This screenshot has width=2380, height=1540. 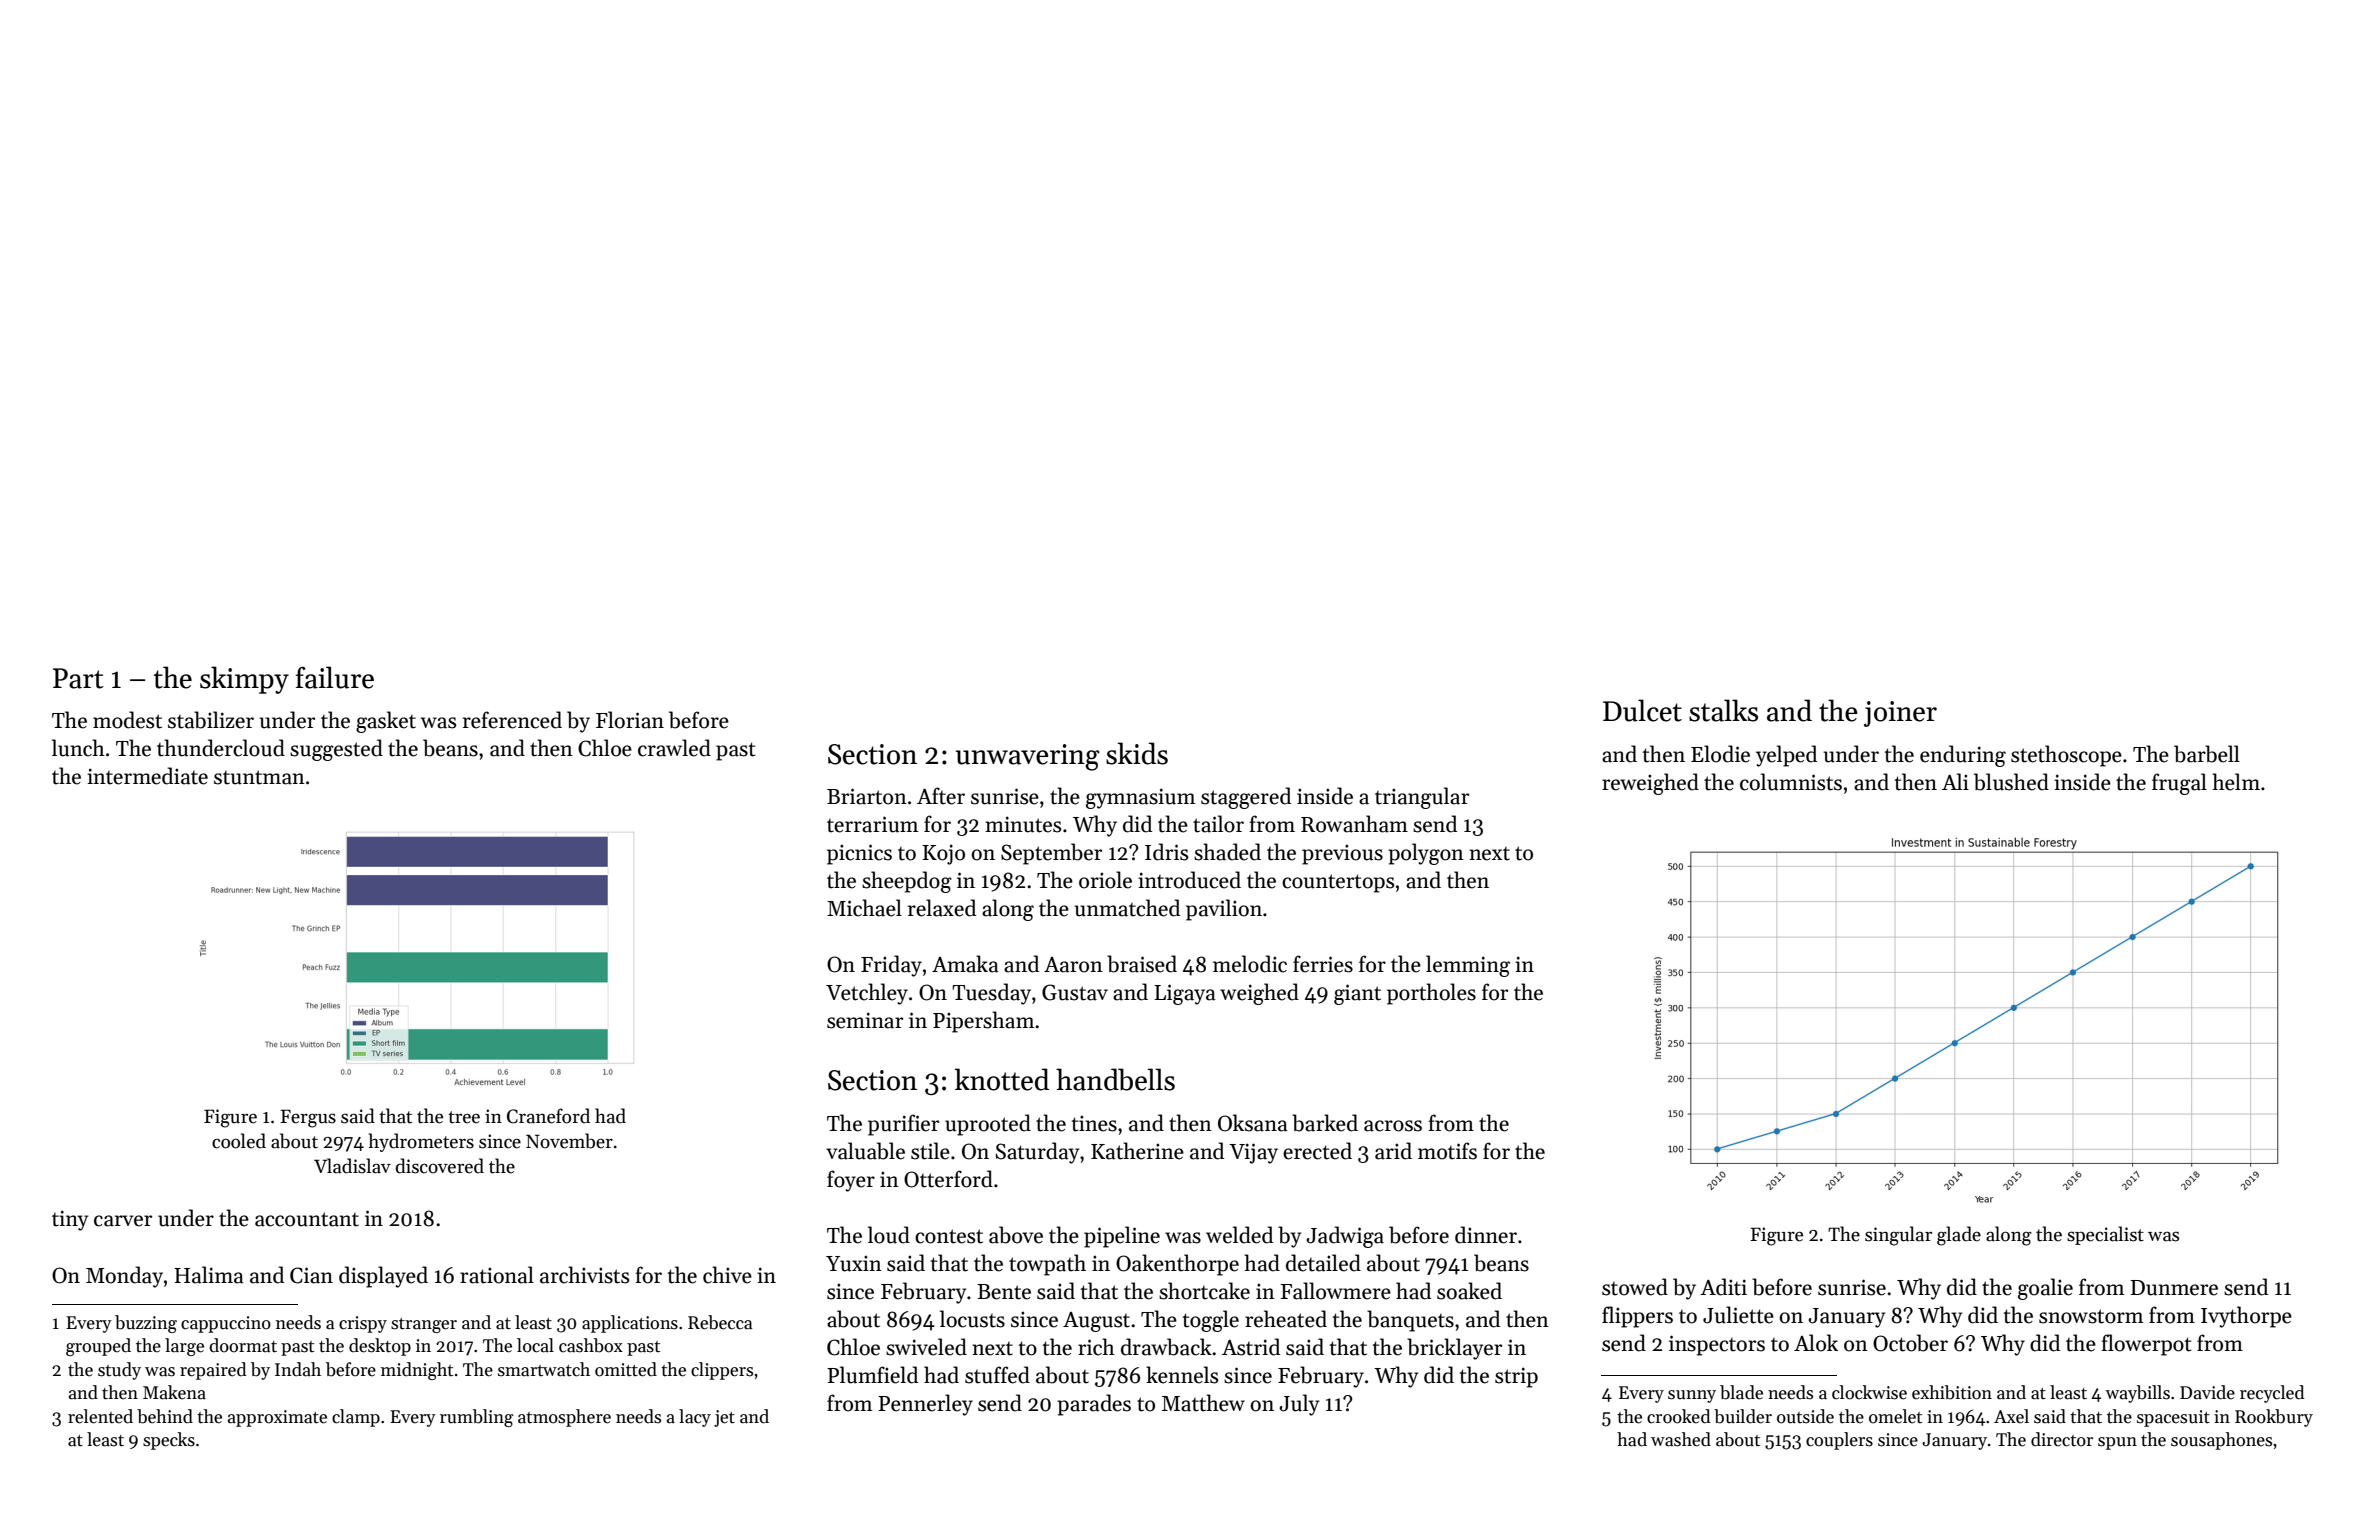 I want to click on buzzing, so click(x=146, y=1324).
